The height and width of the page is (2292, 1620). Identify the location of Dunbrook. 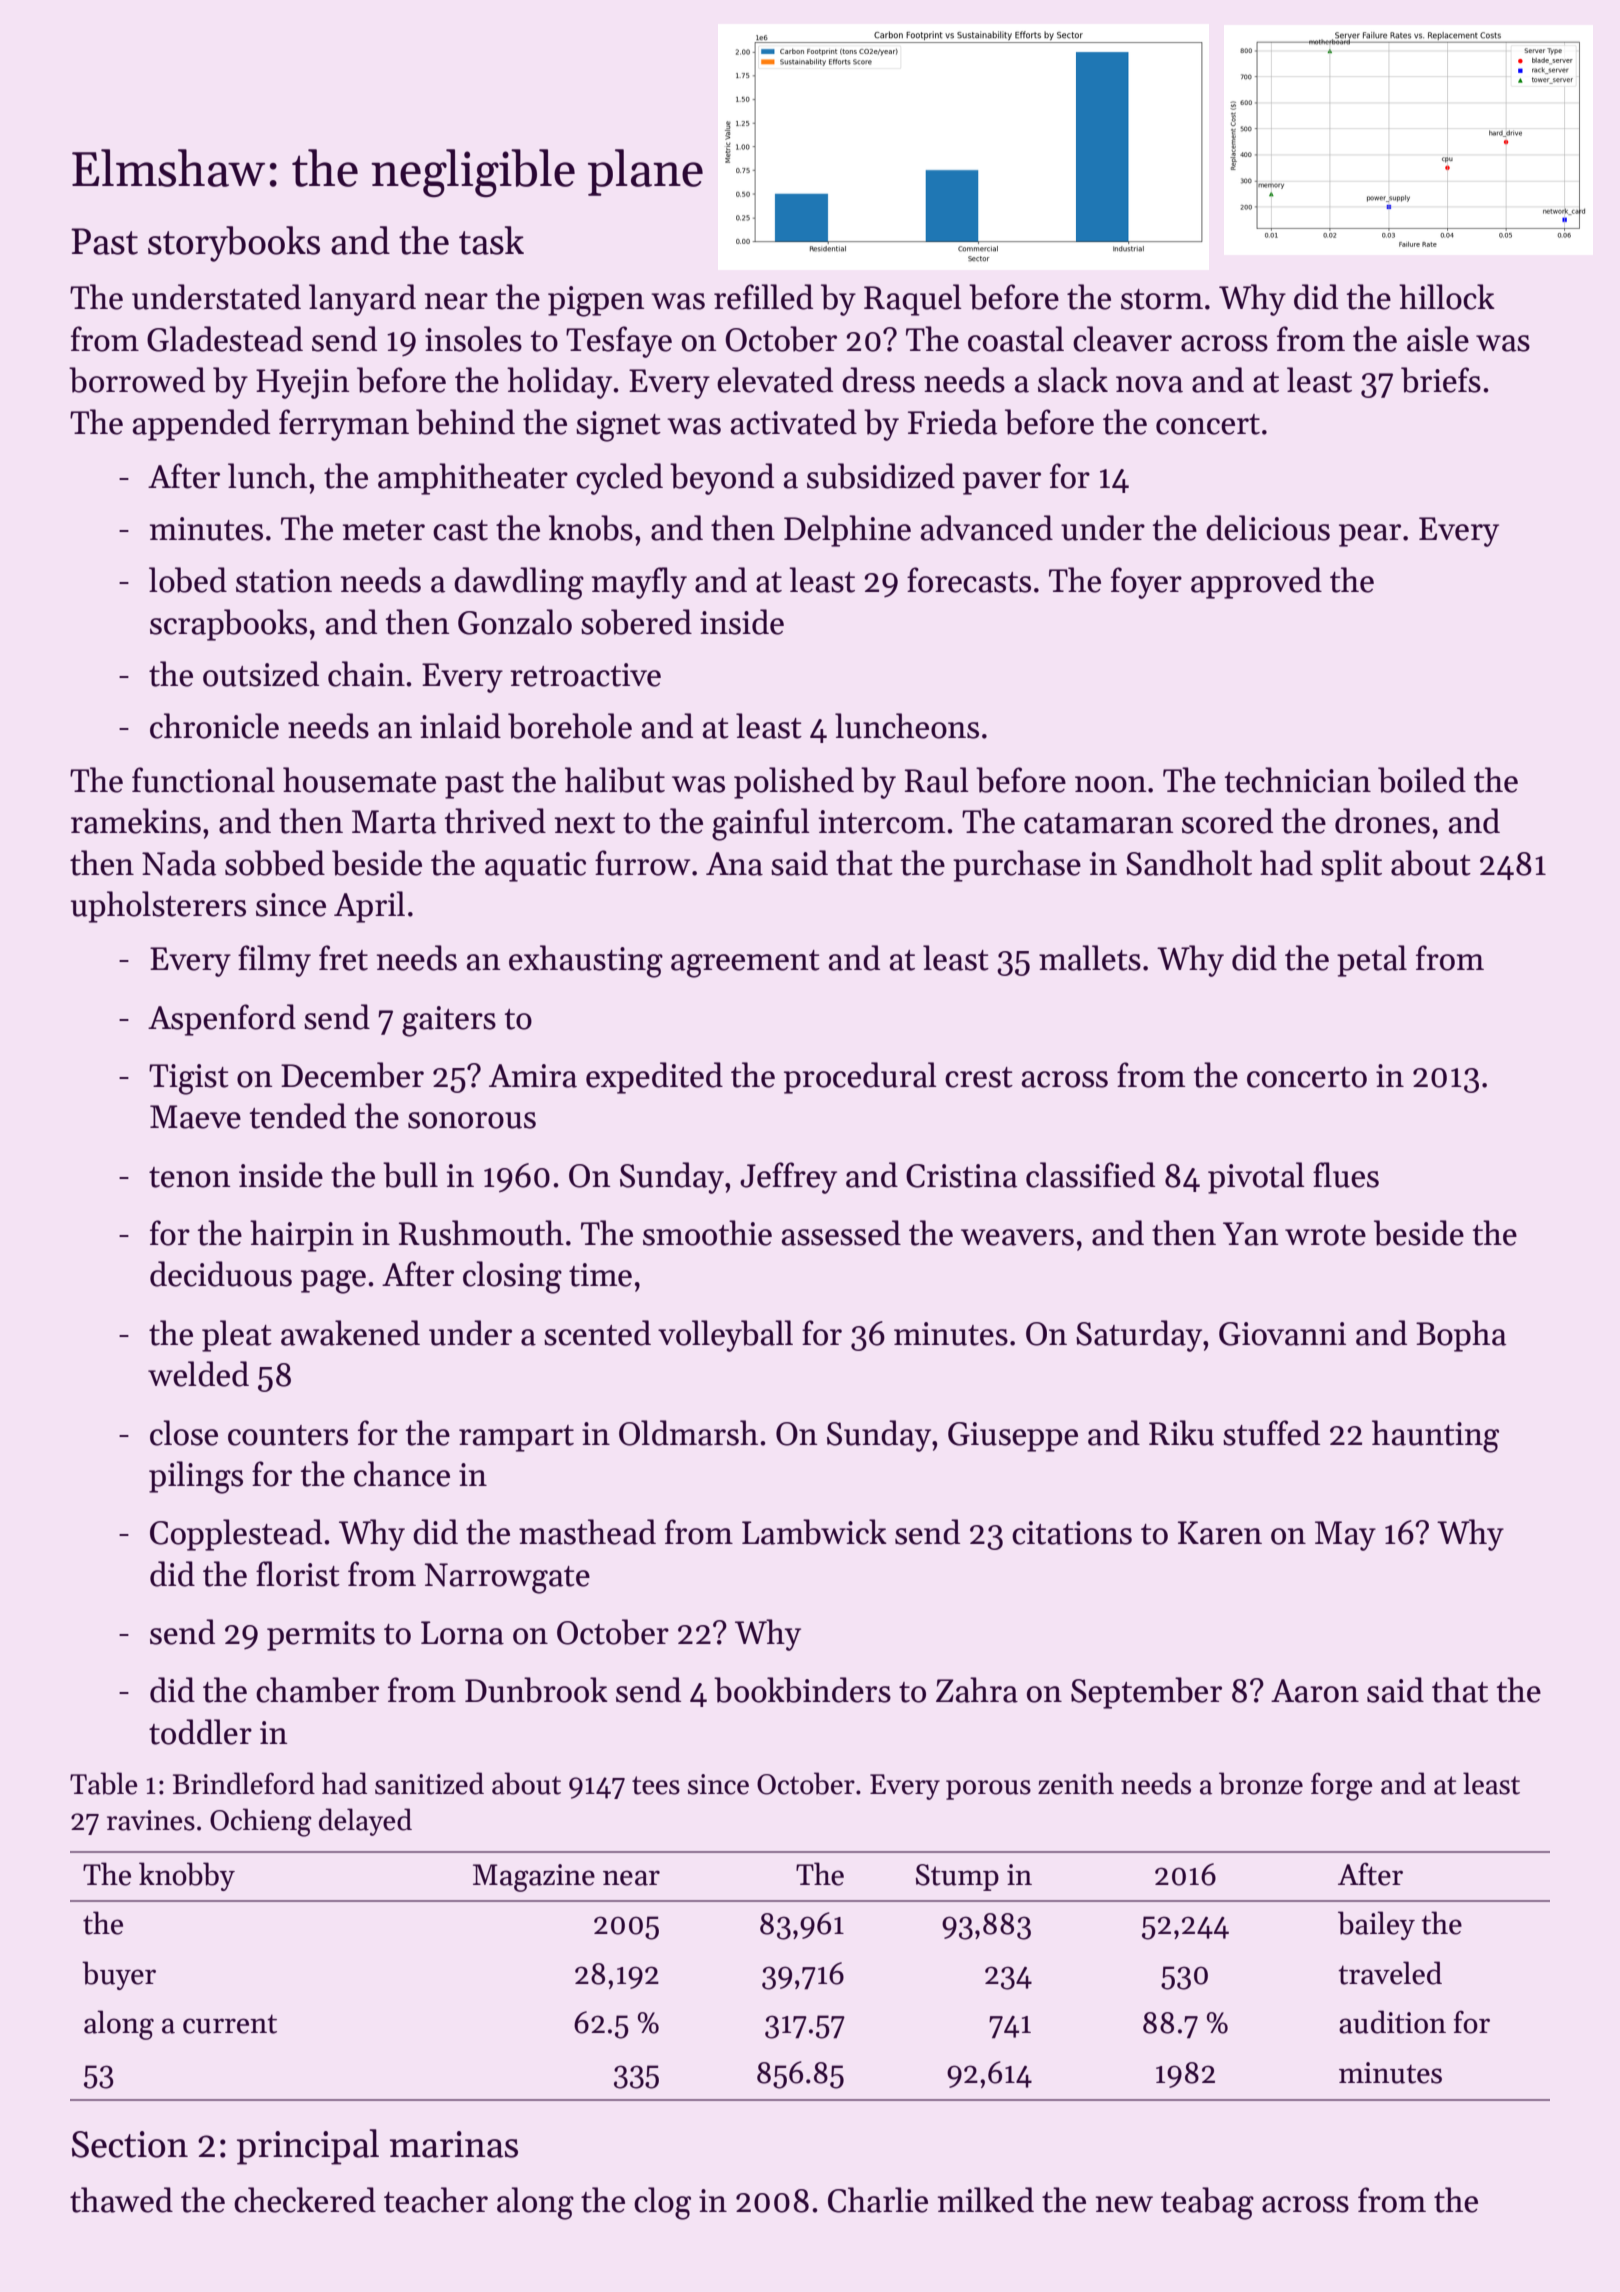
(536, 1690).
